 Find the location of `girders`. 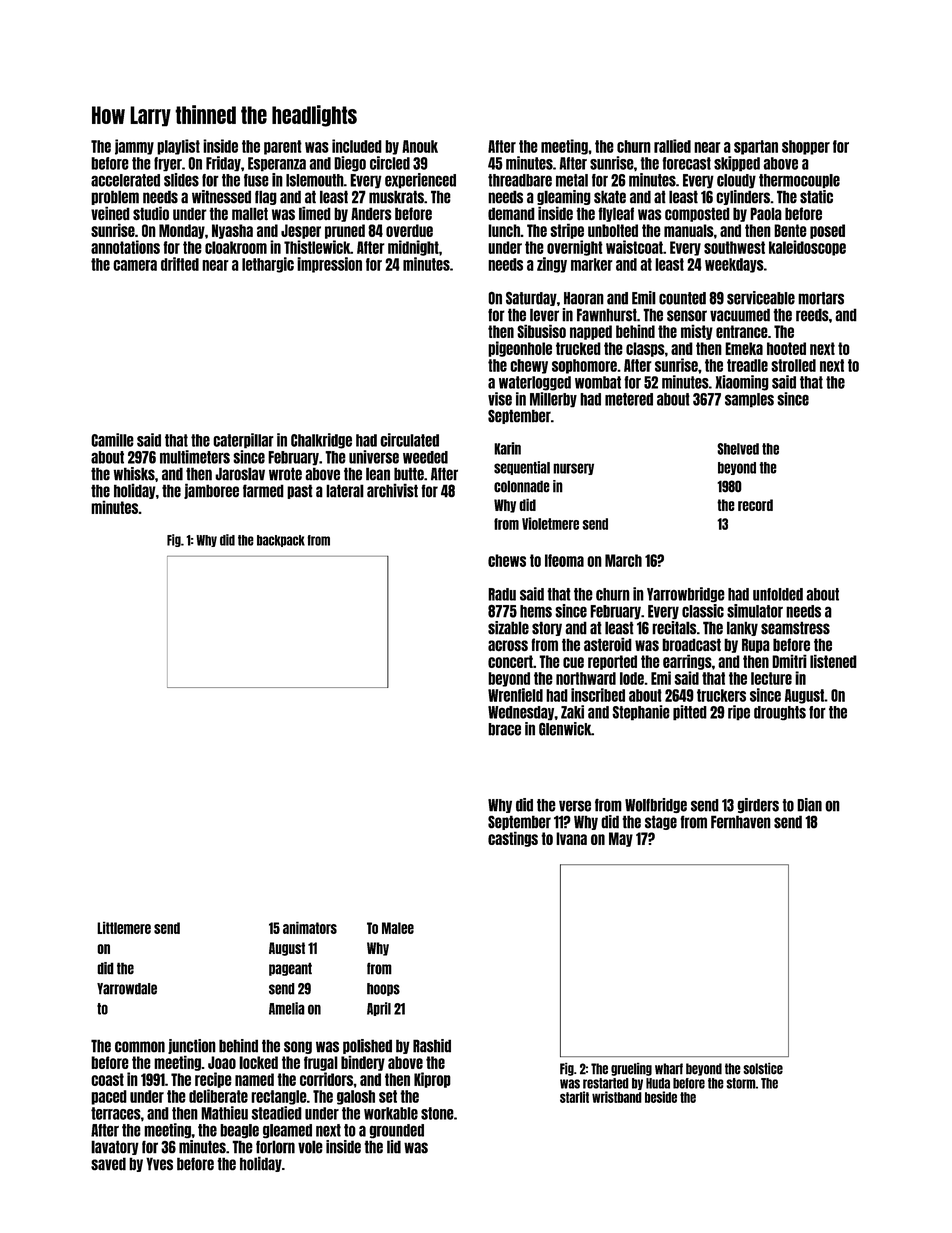

girders is located at coordinates (758, 805).
